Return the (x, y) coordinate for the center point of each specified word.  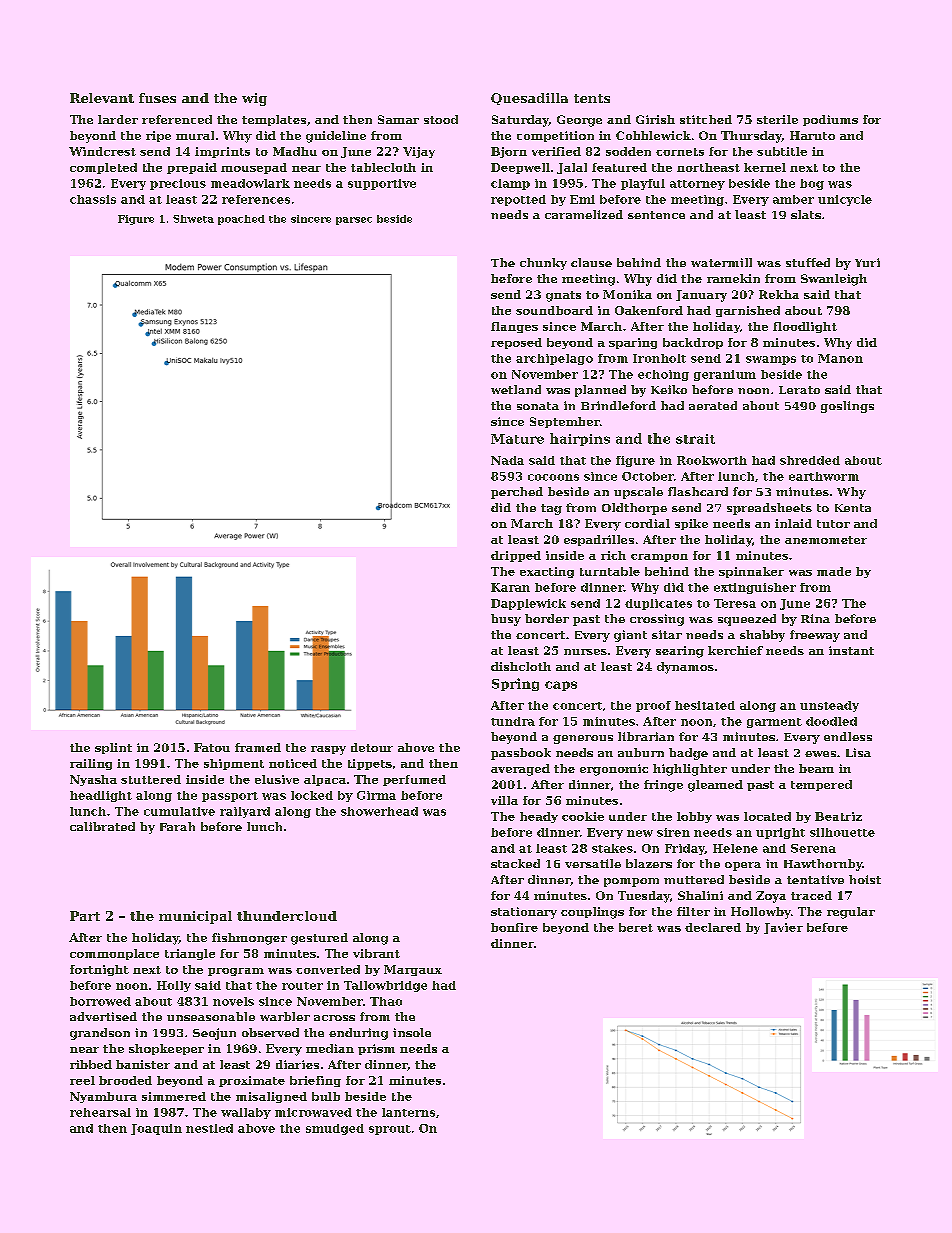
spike (691, 524)
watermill (721, 262)
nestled (209, 1128)
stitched (706, 119)
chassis (93, 199)
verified (556, 151)
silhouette (842, 832)
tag (551, 509)
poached (241, 220)
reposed (516, 343)
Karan (510, 587)
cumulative (179, 811)
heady (539, 817)
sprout (390, 1130)
